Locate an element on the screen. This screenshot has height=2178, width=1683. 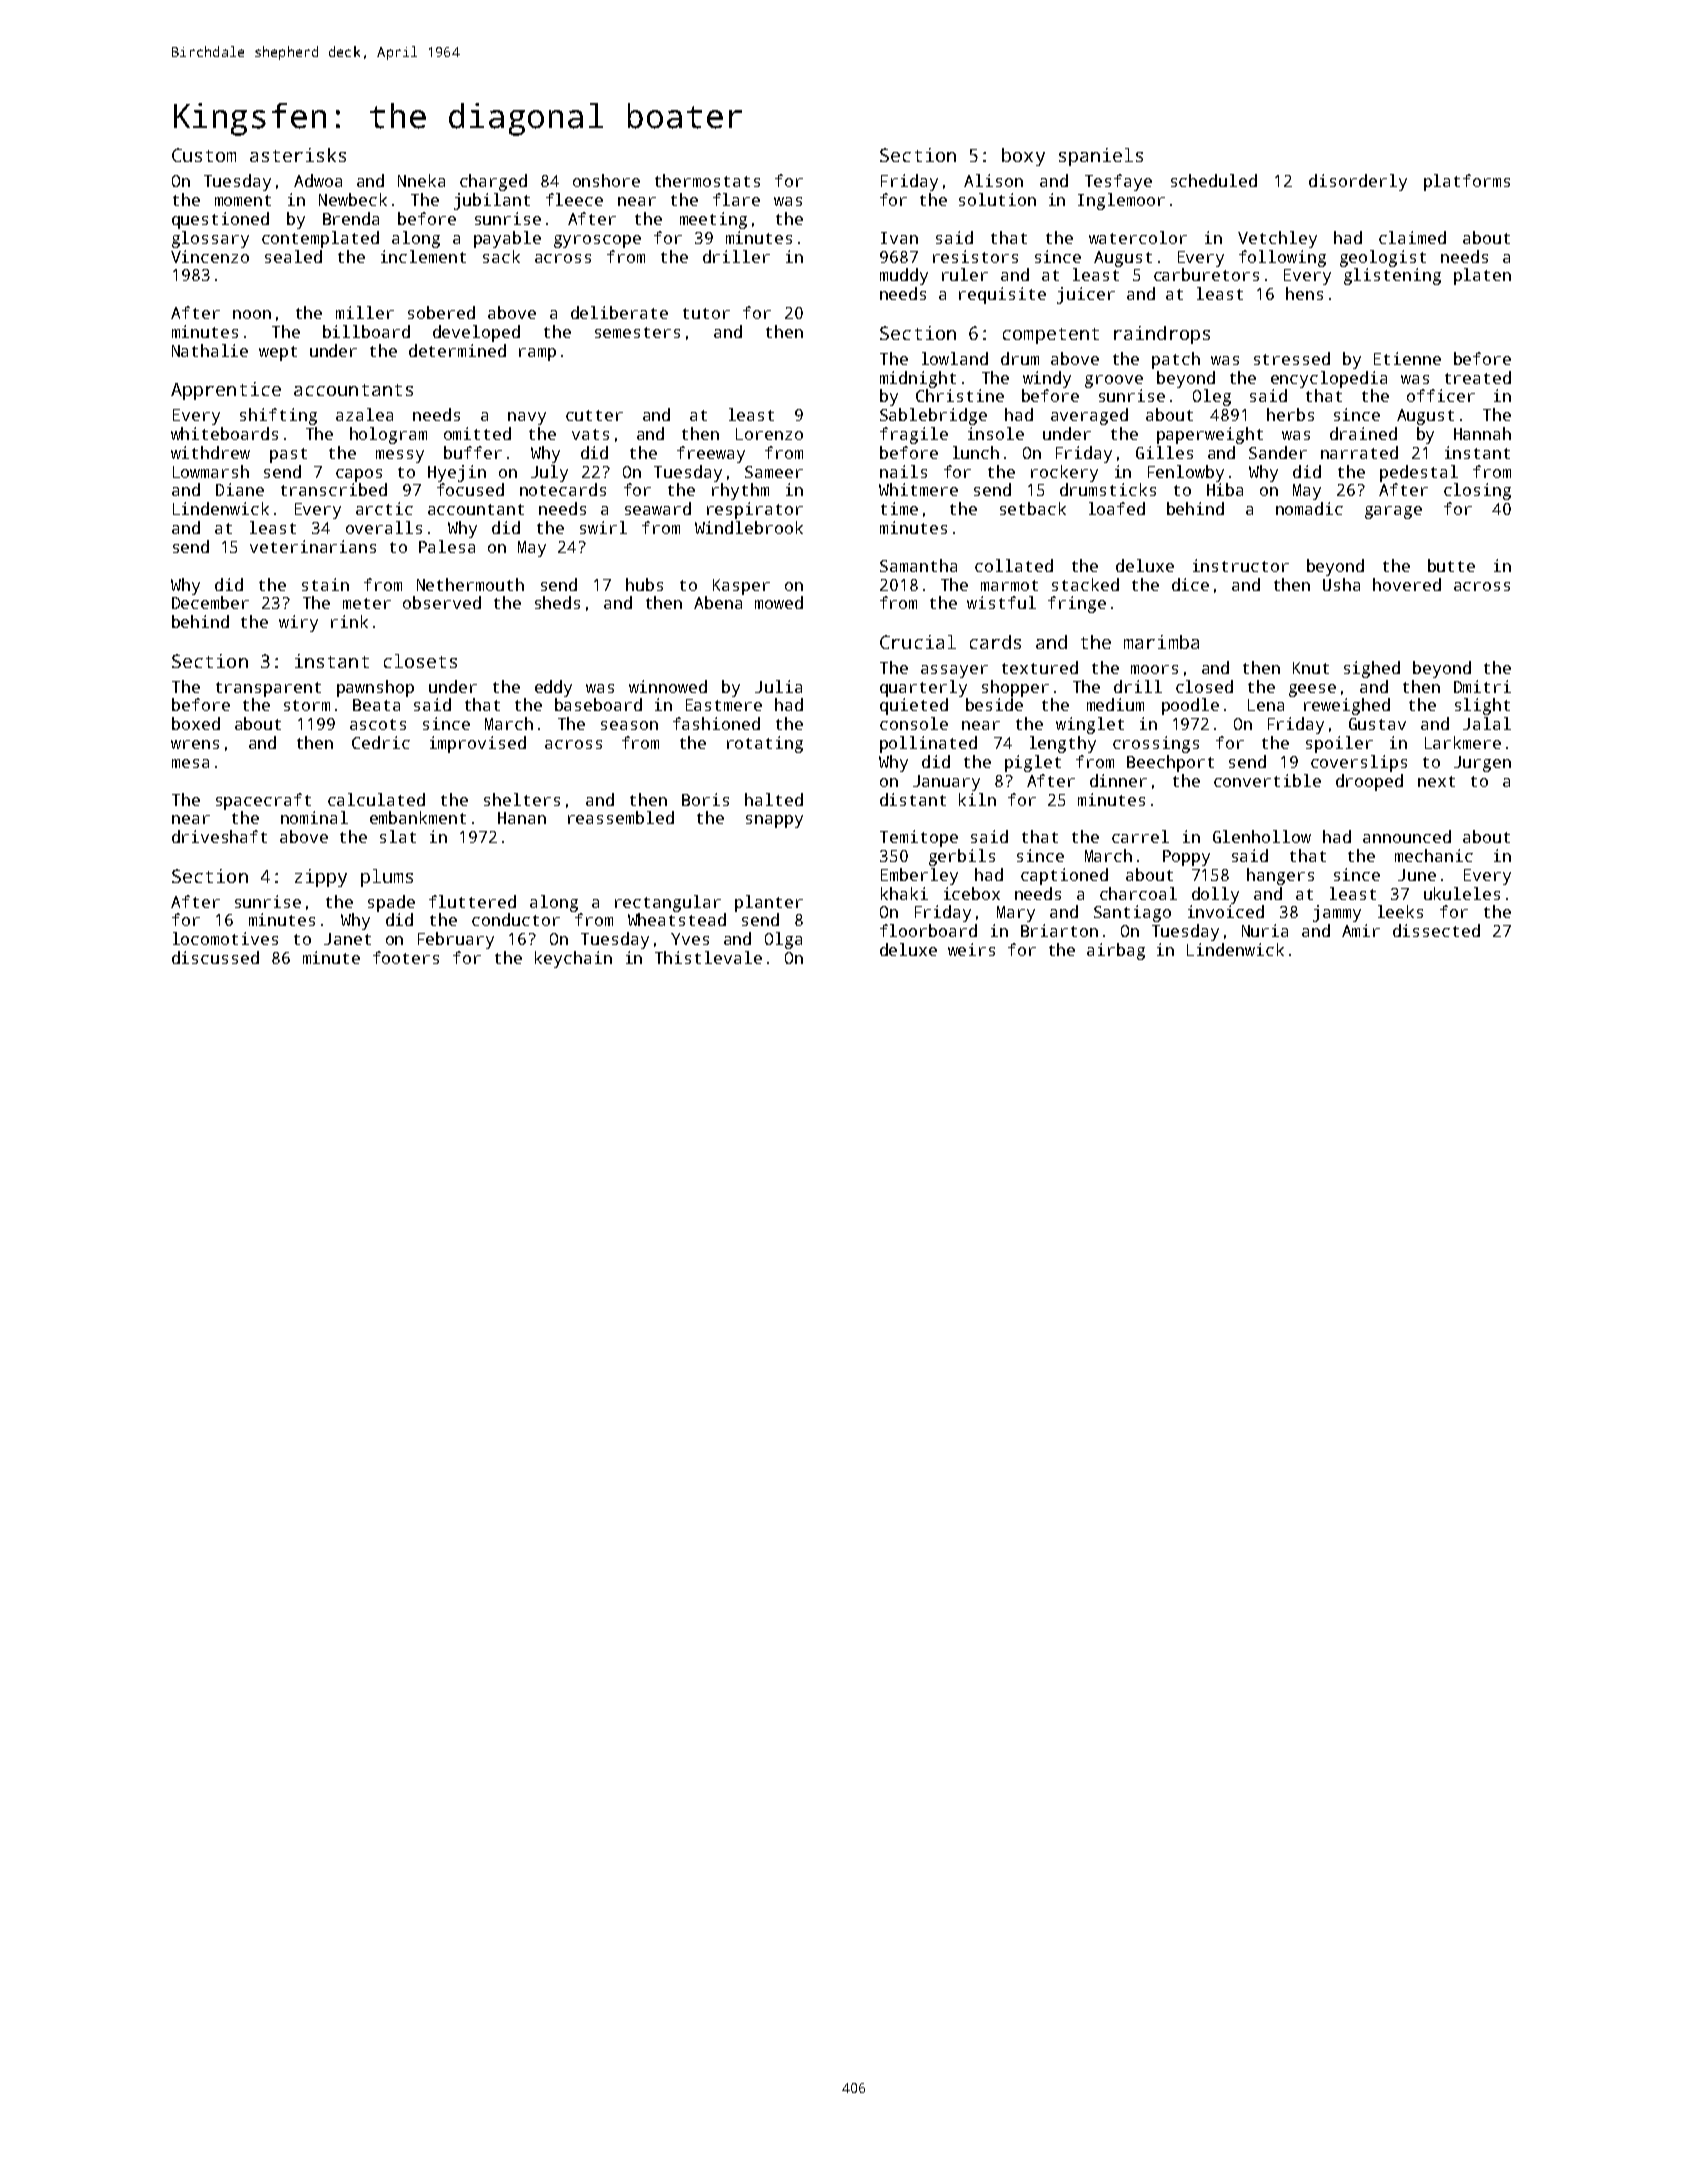
garage is located at coordinates (1393, 512).
